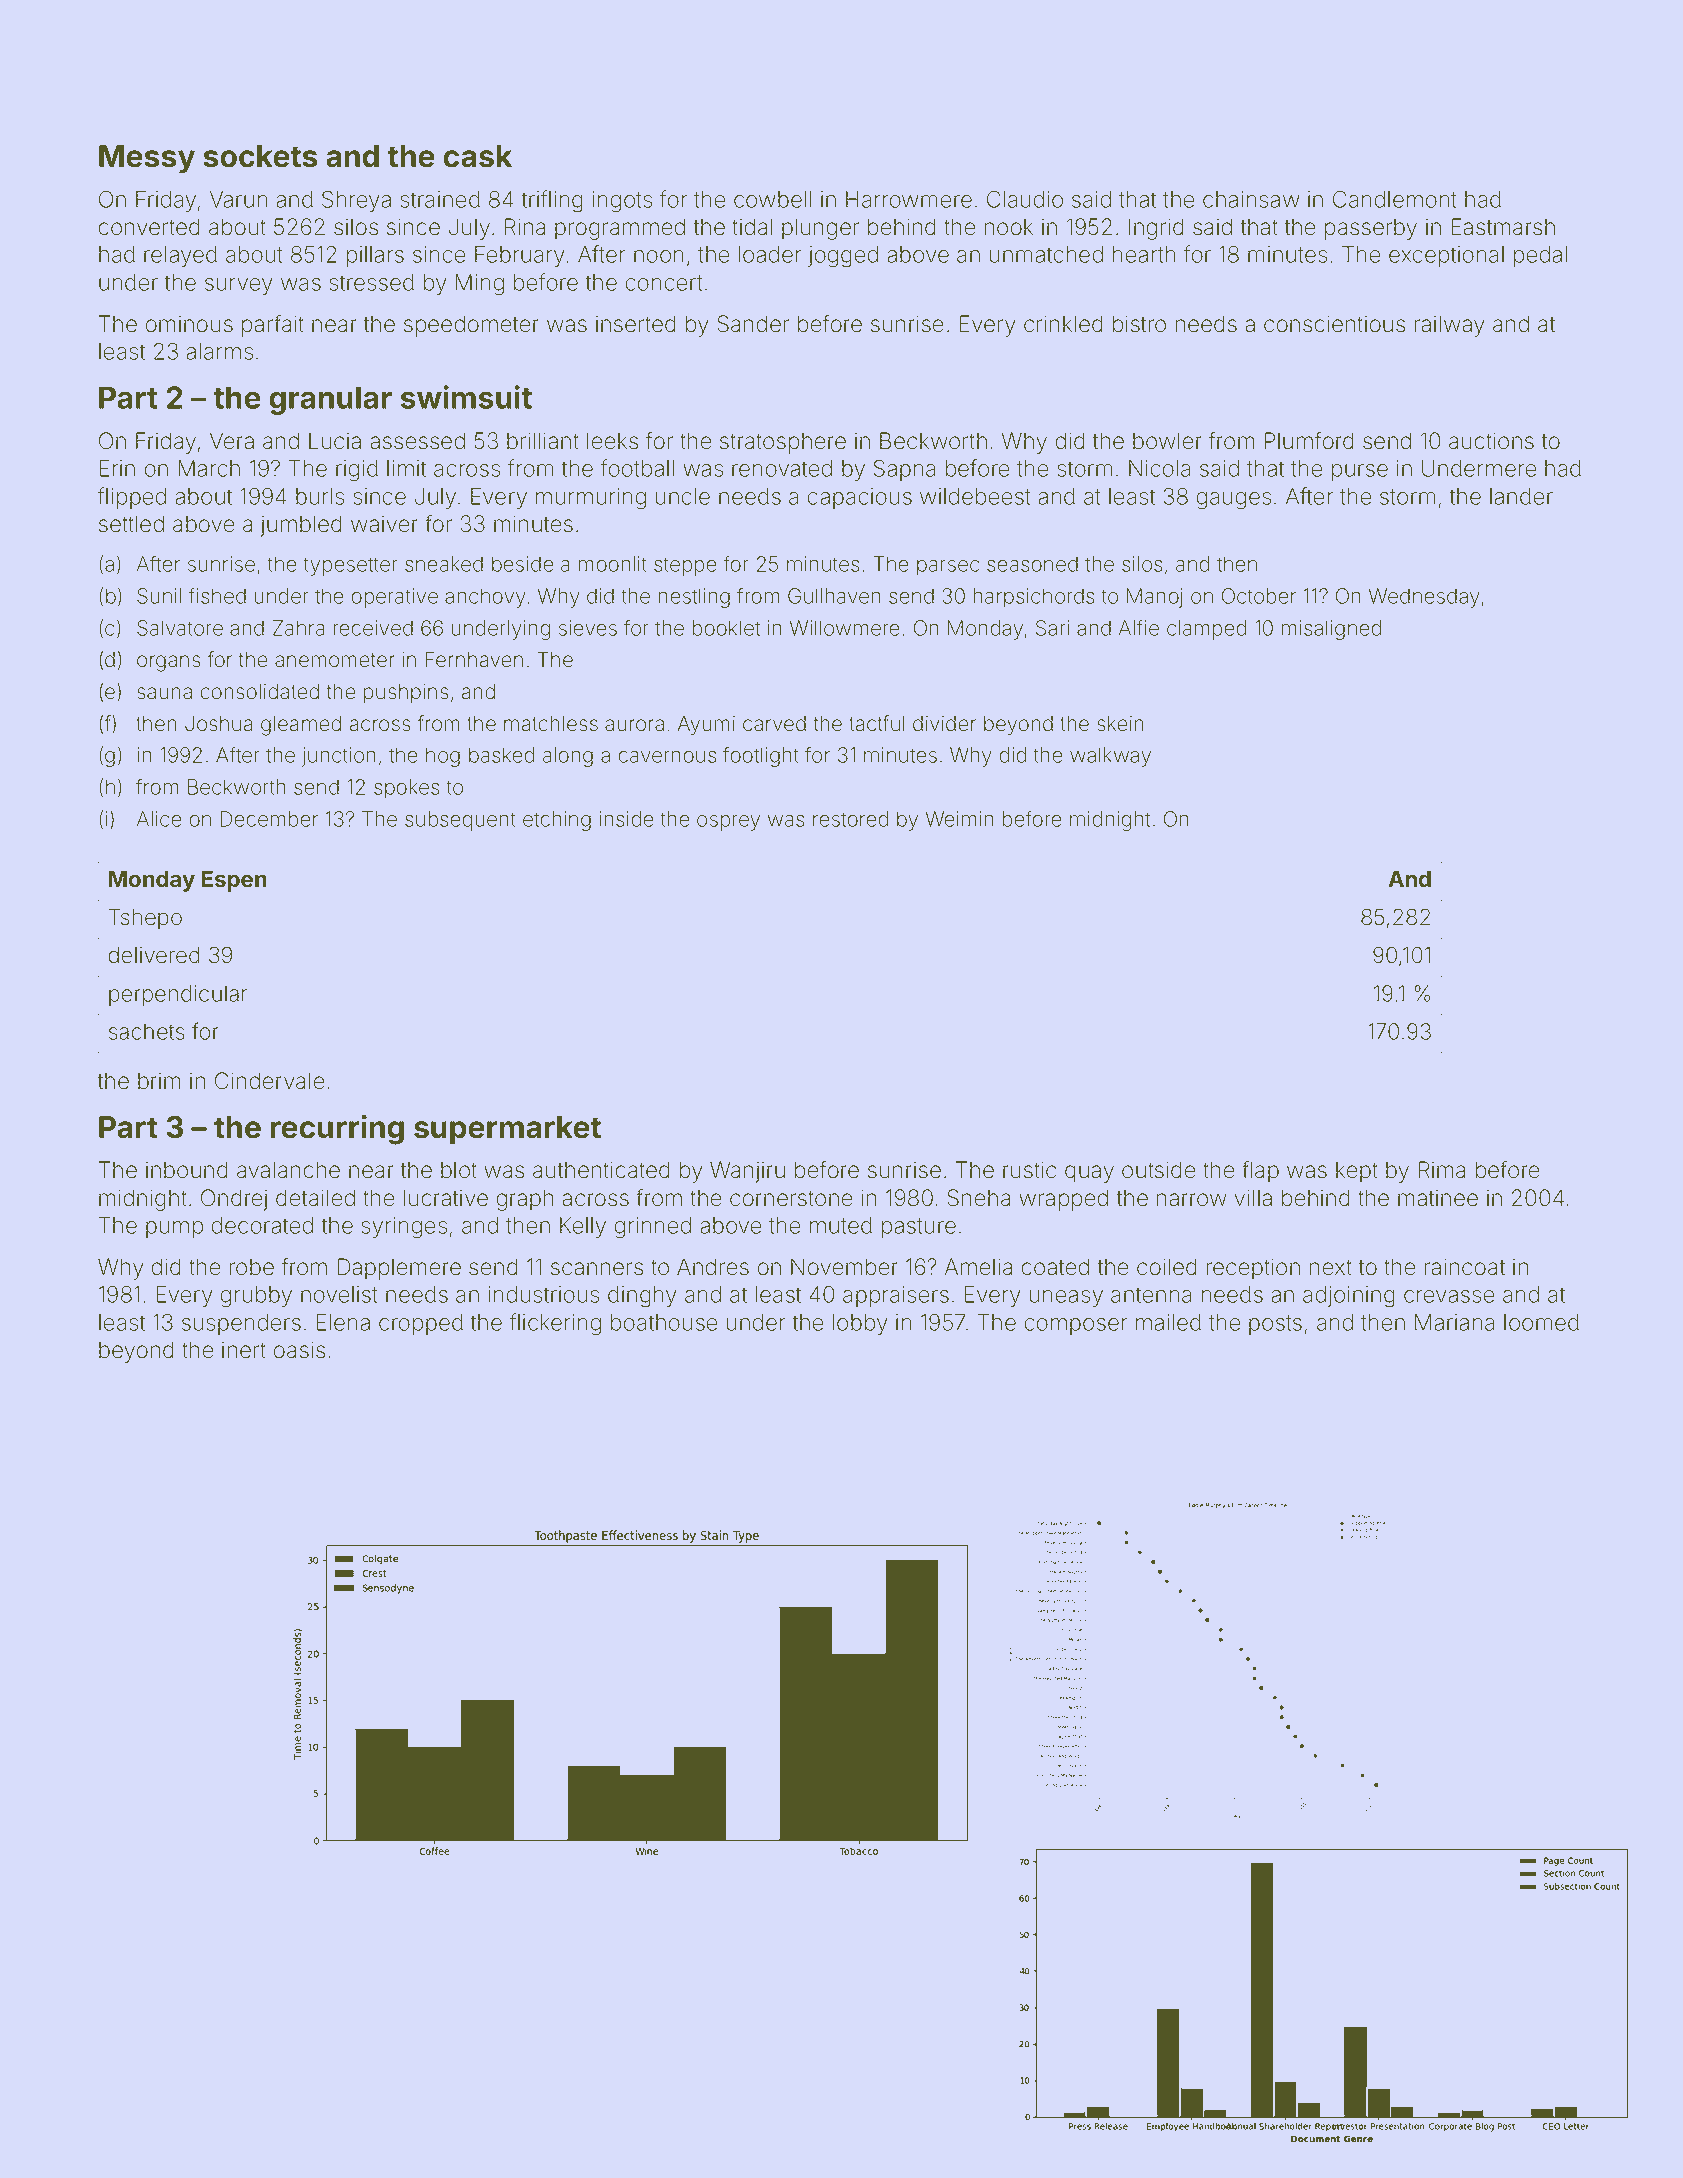 The image size is (1683, 2178). I want to click on junction, so click(339, 757).
